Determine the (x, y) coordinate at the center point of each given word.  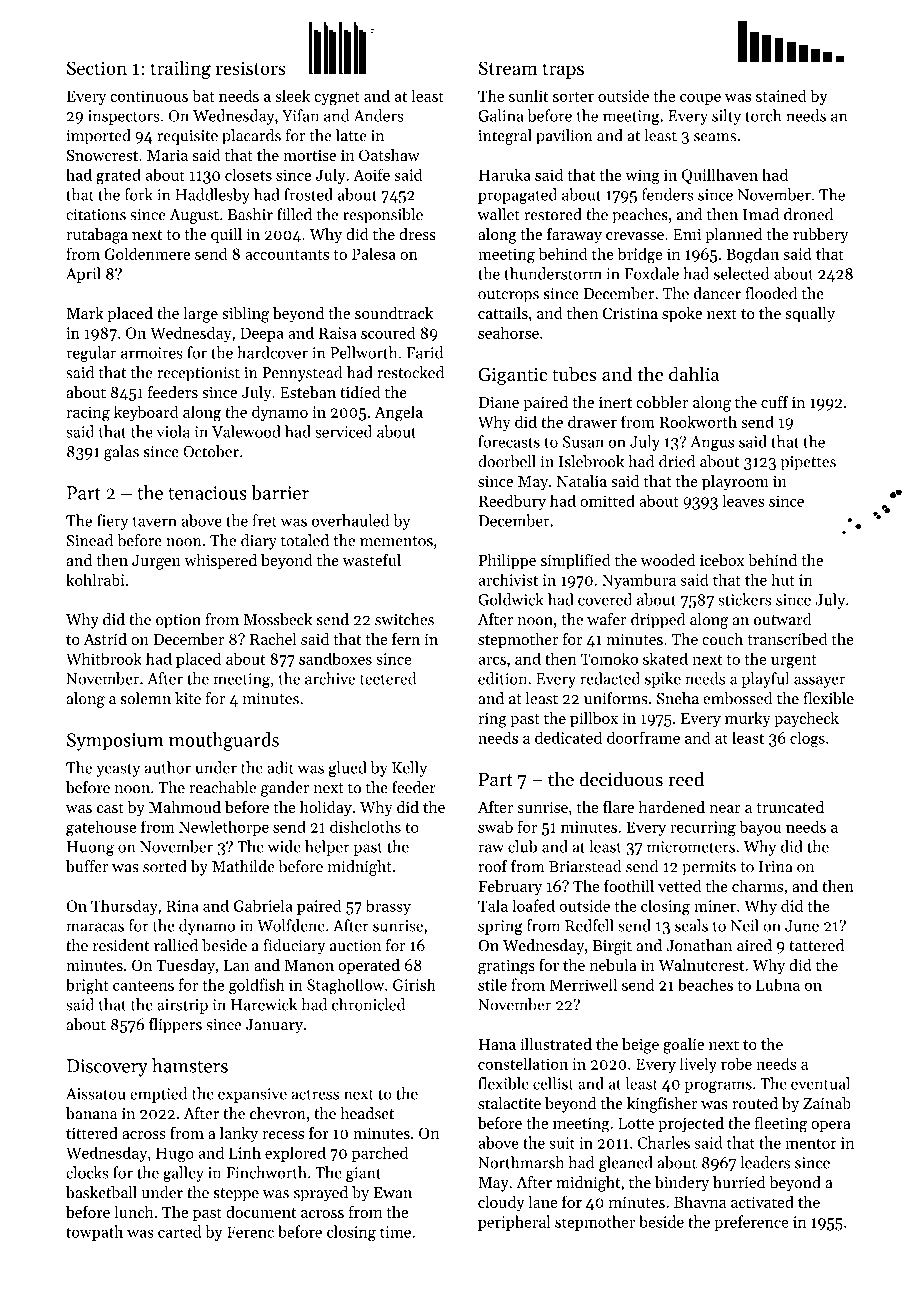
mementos (396, 541)
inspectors (124, 117)
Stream (508, 68)
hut (783, 579)
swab (495, 826)
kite (188, 698)
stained (781, 95)
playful (765, 680)
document (261, 1211)
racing (88, 414)
